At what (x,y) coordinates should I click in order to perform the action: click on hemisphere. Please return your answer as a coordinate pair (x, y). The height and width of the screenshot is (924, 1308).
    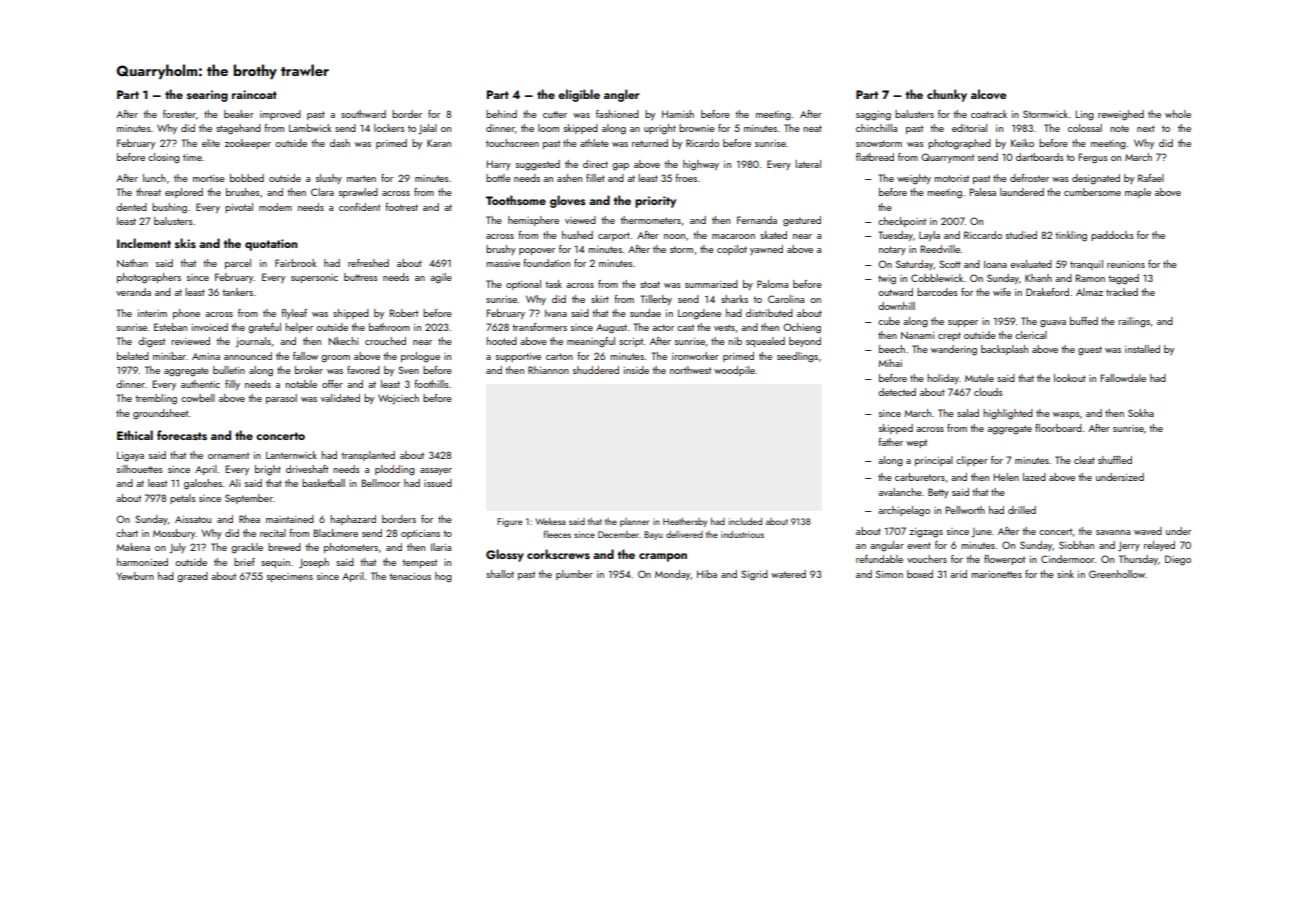
    Looking at the image, I should click on (533, 221).
